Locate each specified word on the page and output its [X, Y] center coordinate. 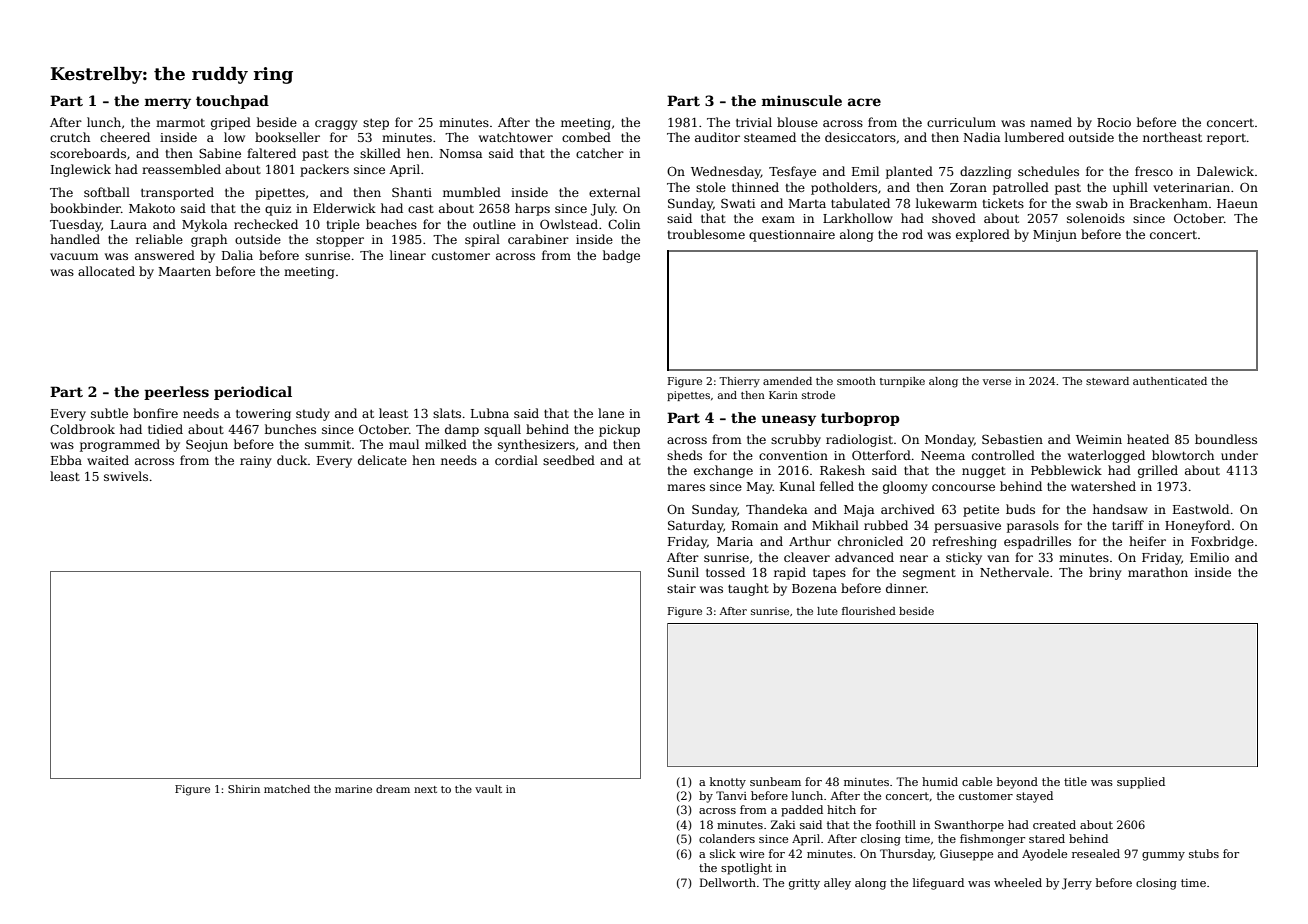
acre [864, 102]
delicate [382, 460]
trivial [754, 122]
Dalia [237, 255]
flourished [869, 611]
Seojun [207, 445]
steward [1107, 381]
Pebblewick [1066, 470]
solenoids [1096, 218]
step [376, 124]
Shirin [244, 789]
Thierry [739, 382]
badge [621, 256]
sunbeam [775, 781]
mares [686, 487]
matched [287, 789]
